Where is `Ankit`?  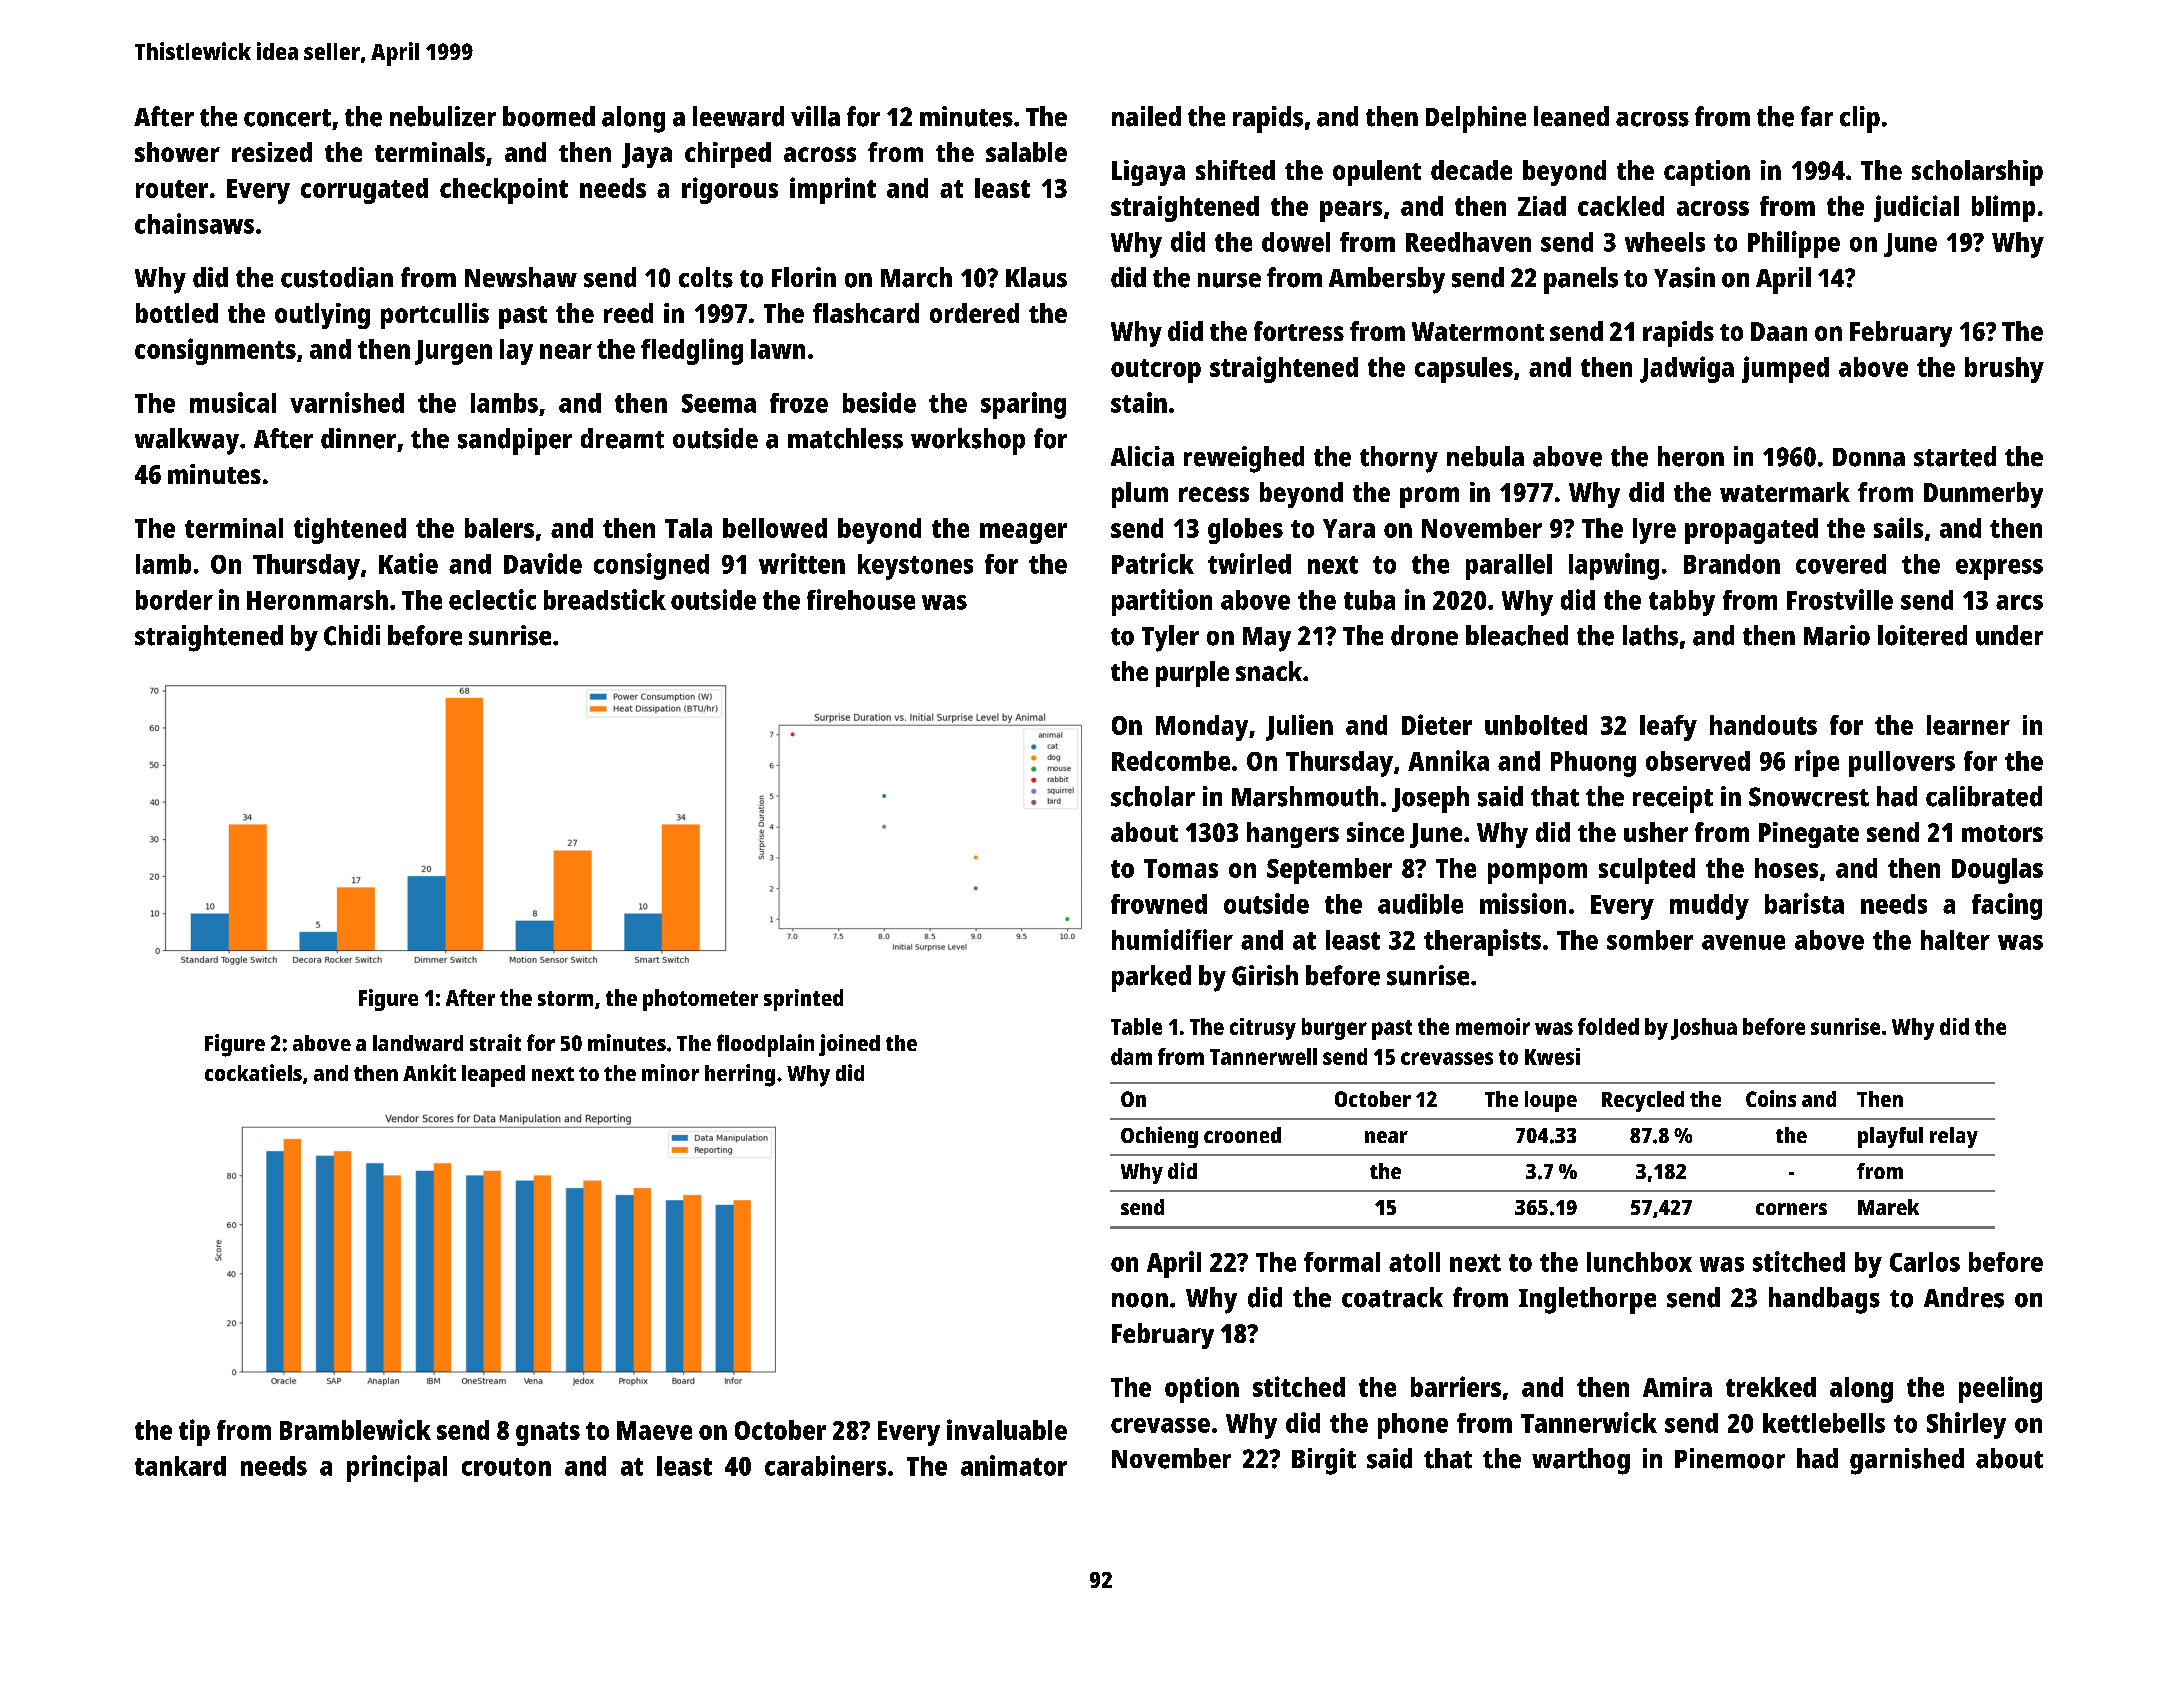
Ankit is located at coordinates (429, 1072).
